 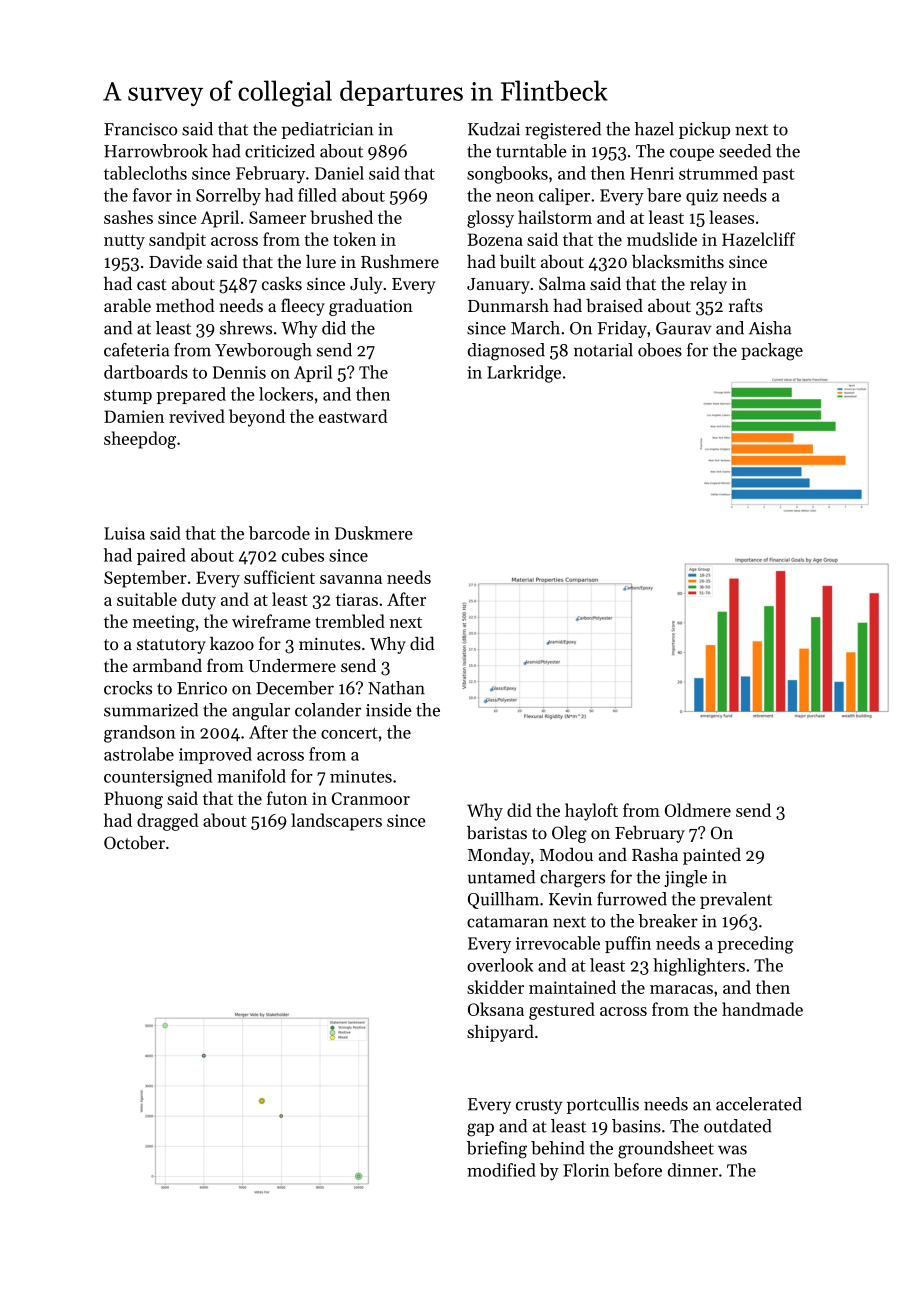 I want to click on modified, so click(x=501, y=1170).
